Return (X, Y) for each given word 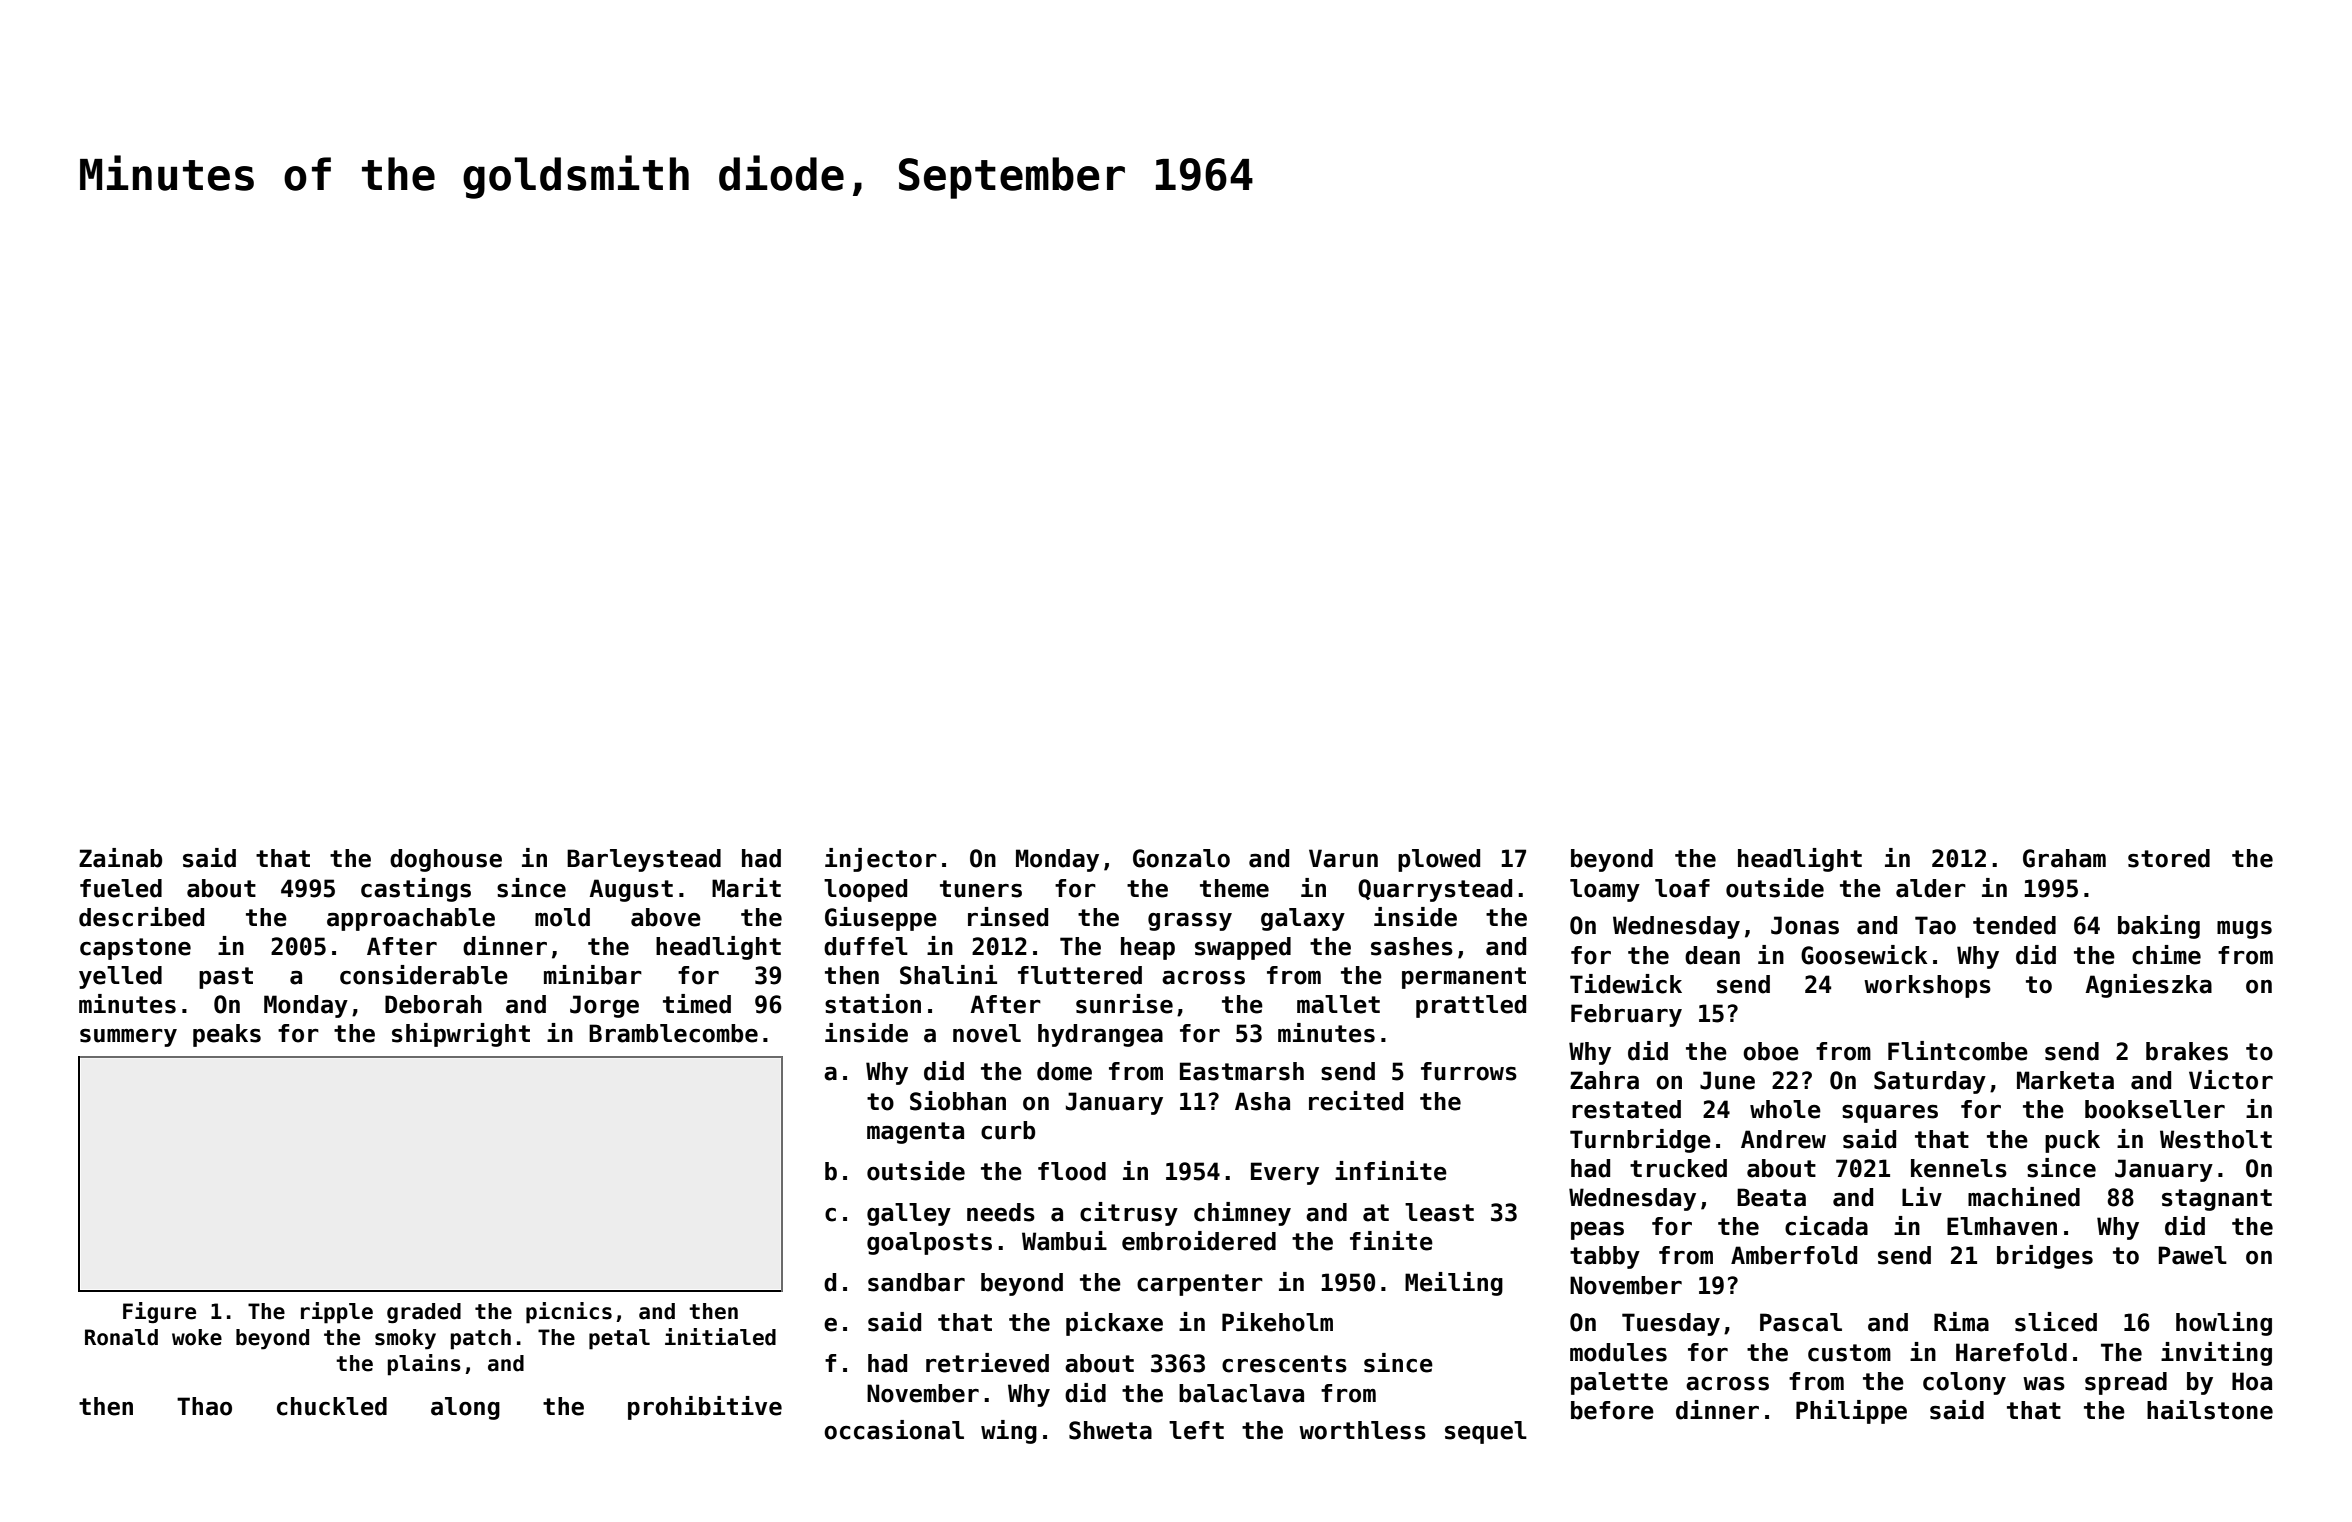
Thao (204, 1406)
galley (909, 1214)
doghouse (446, 860)
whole (1785, 1109)
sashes (1412, 946)
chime (2166, 955)
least (1439, 1212)
